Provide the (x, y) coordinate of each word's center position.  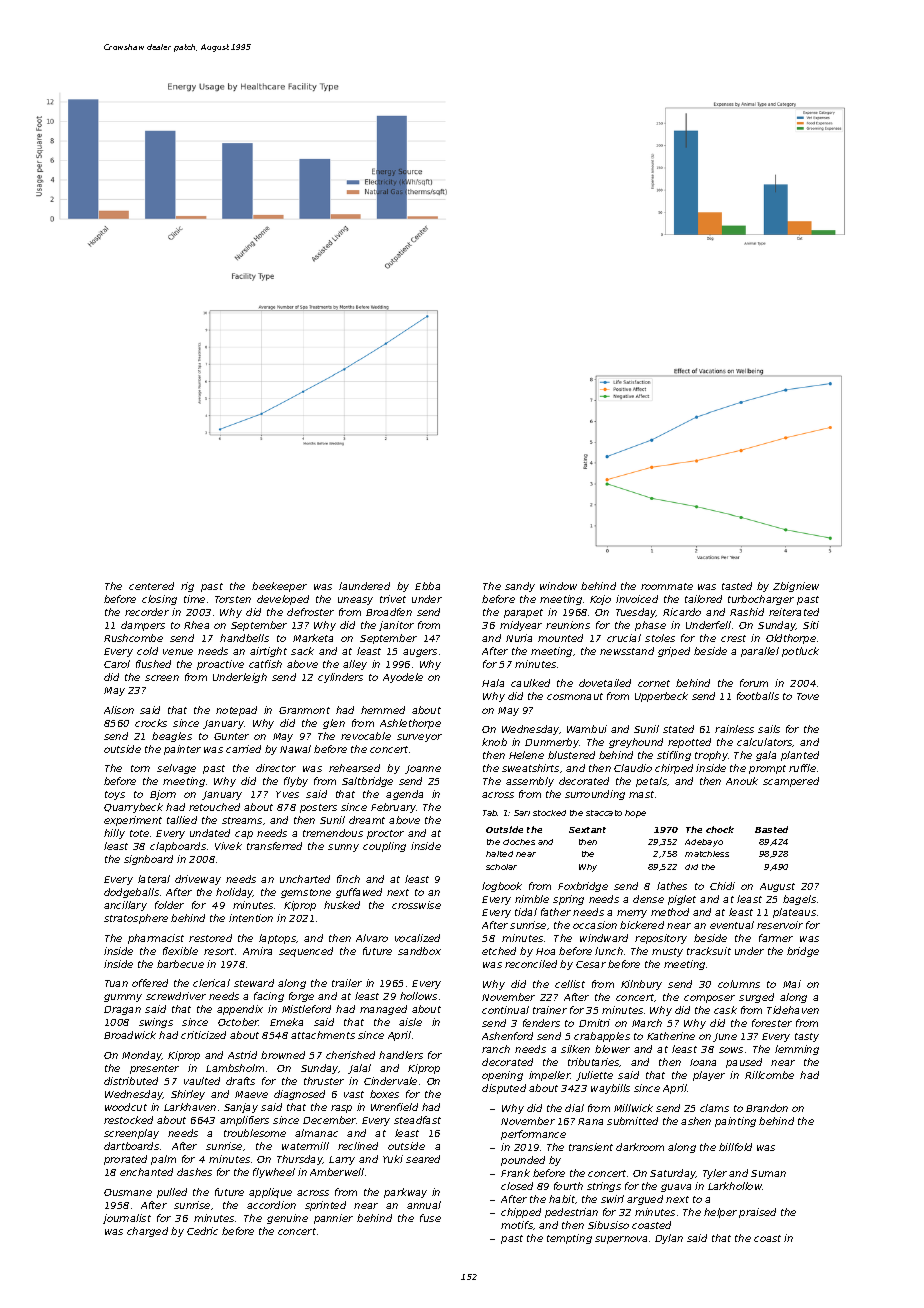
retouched (214, 807)
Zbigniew (796, 587)
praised (757, 1213)
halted (499, 854)
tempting (569, 1239)
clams (714, 1108)
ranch (496, 1049)
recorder (147, 612)
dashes (194, 1172)
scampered (791, 782)
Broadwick (130, 1035)
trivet (393, 599)
